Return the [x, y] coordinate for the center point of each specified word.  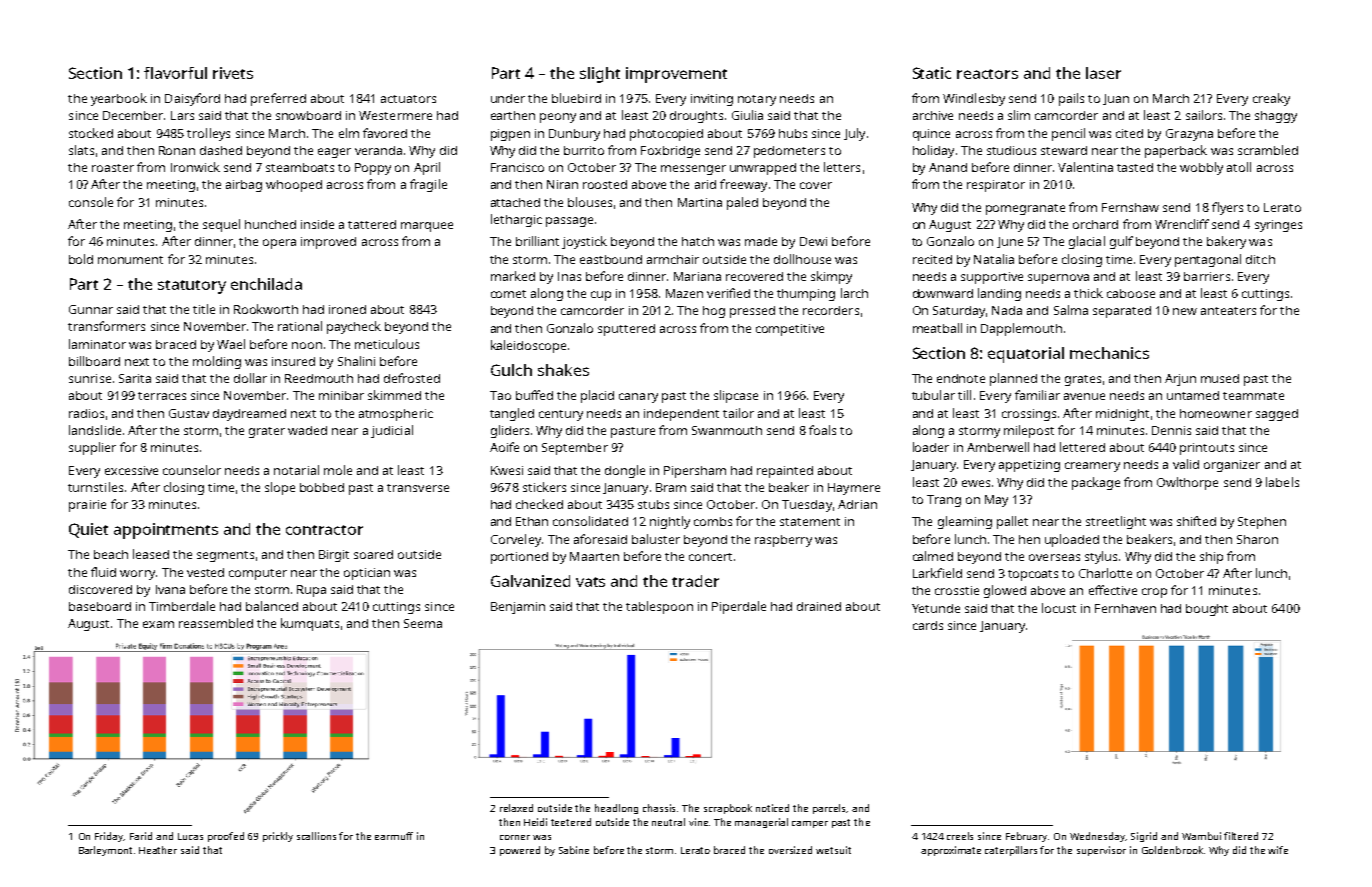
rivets [233, 73]
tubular [933, 395]
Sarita [135, 378]
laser [1103, 73]
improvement [676, 75]
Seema [423, 623]
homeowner [1216, 413]
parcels [830, 809]
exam [158, 624]
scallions [316, 836]
